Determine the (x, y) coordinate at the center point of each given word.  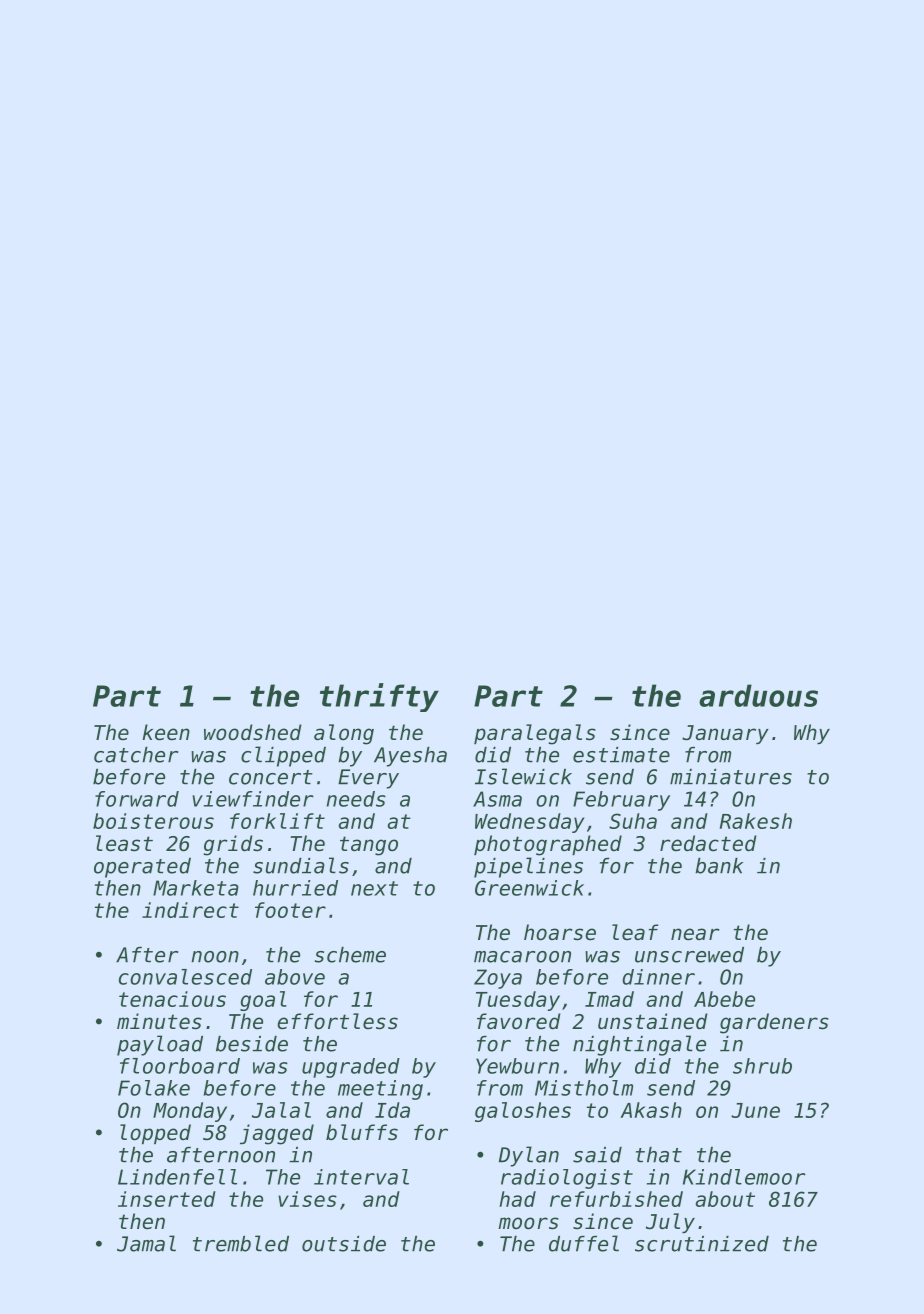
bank (719, 866)
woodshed (253, 732)
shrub (762, 1066)
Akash (651, 1110)
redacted (708, 843)
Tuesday (518, 1001)
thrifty (379, 697)
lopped (155, 1134)
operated (142, 868)
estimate (621, 755)
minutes (159, 1021)
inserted (167, 1199)
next (374, 888)
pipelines (528, 867)
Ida (392, 1110)
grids (233, 845)
